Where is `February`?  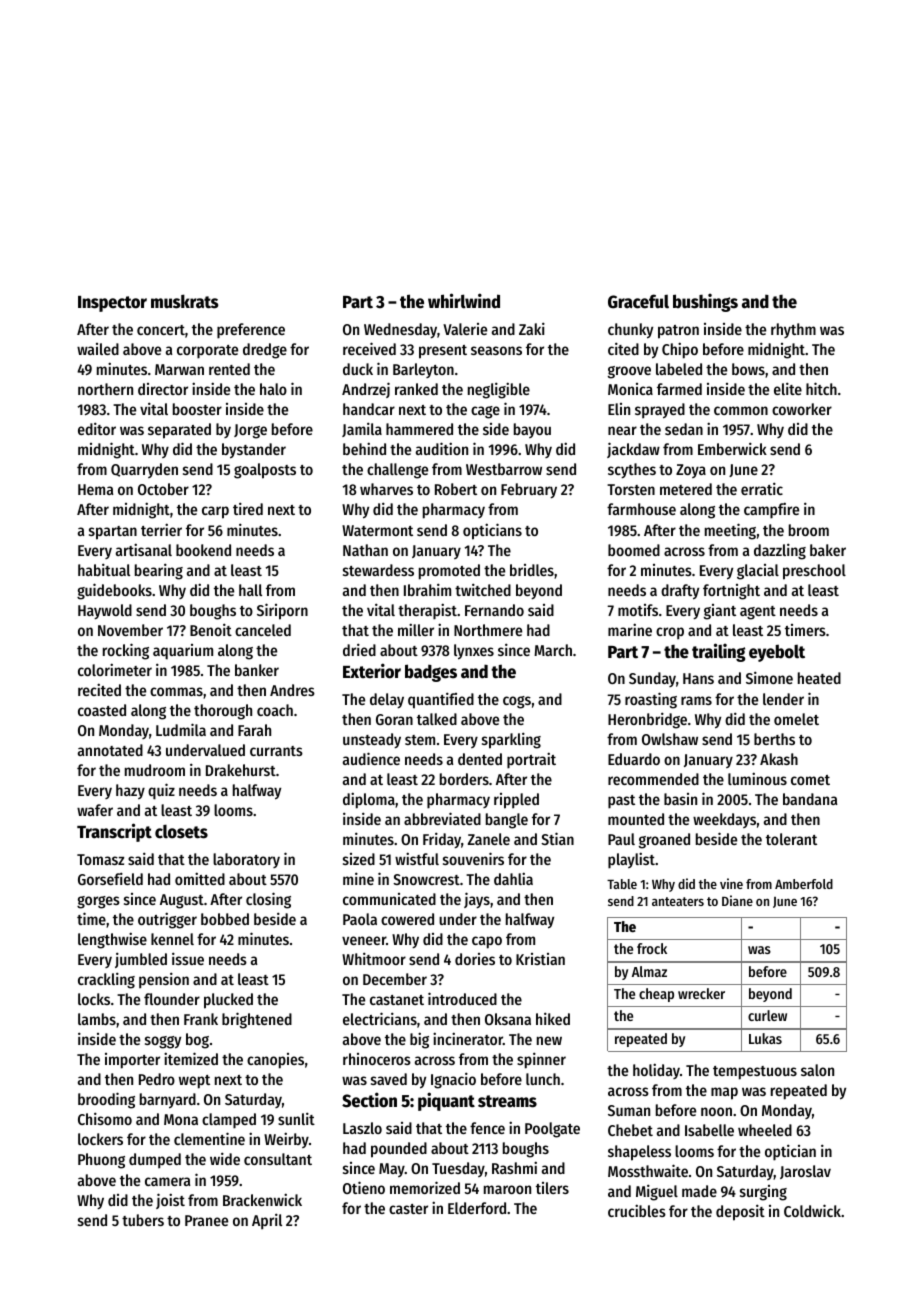 February is located at coordinates (529, 490).
